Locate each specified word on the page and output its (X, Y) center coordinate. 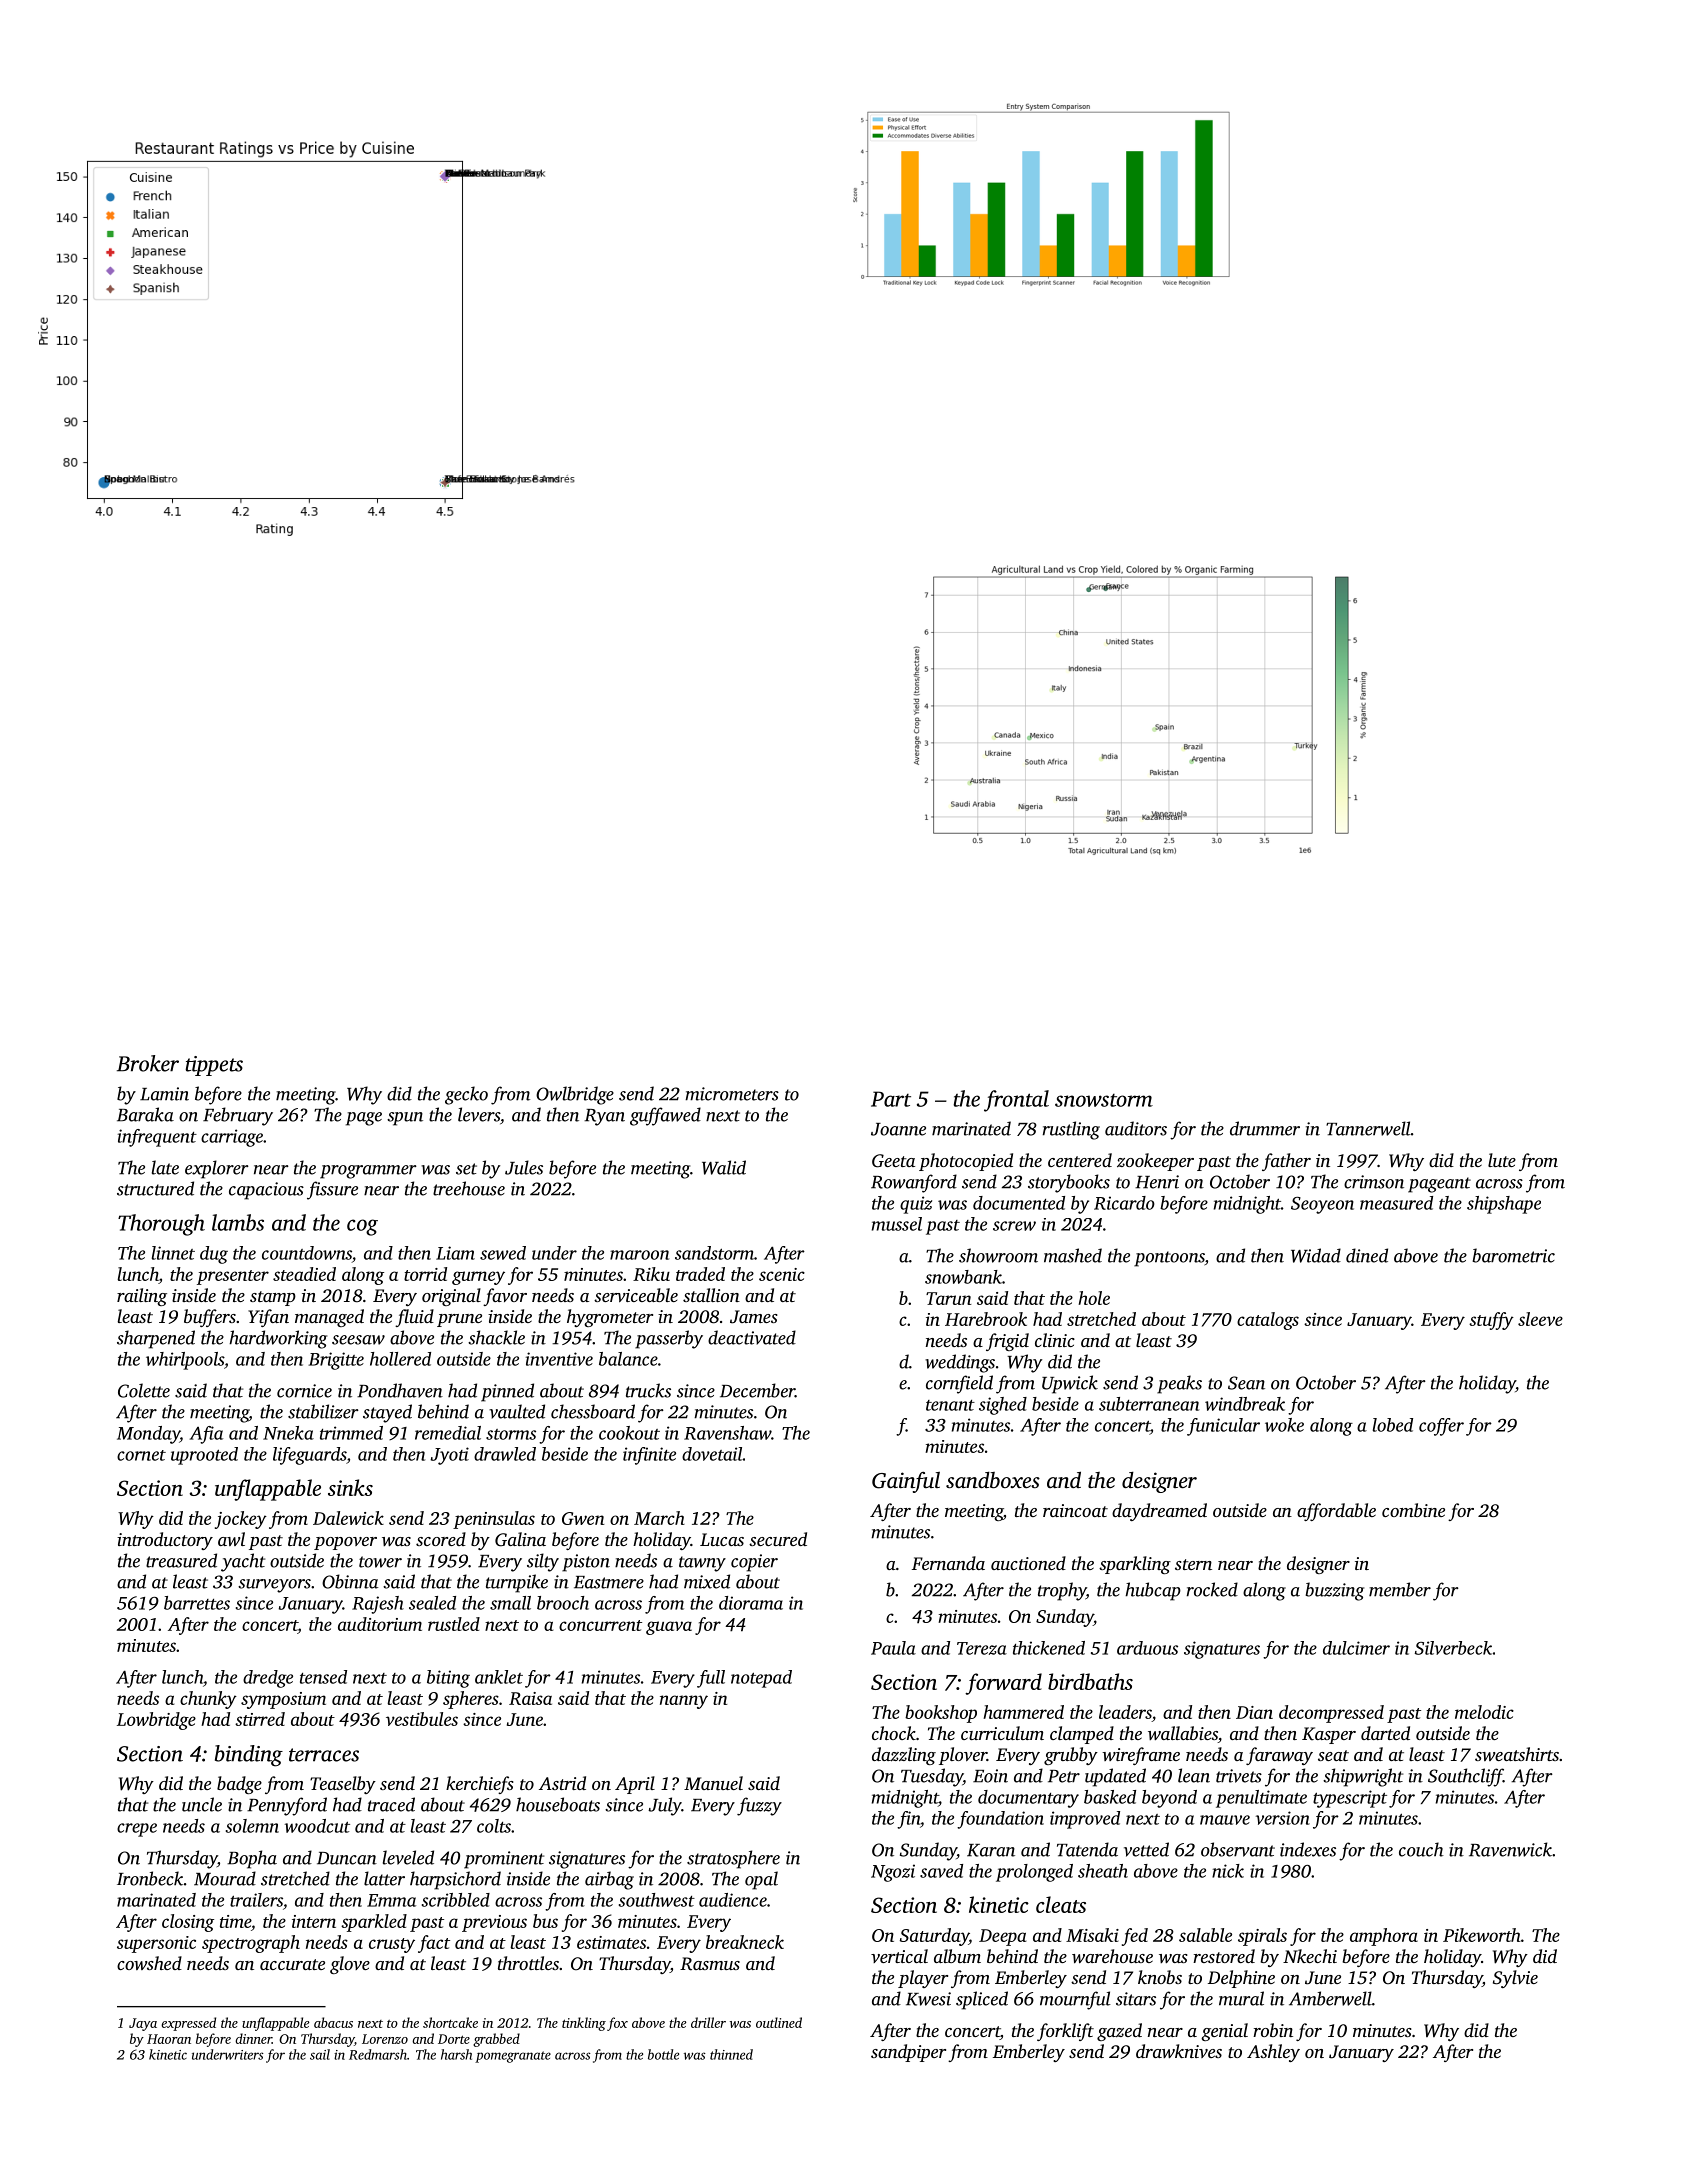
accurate (292, 1964)
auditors (1136, 1128)
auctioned (1028, 1563)
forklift (1065, 2032)
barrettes (197, 1603)
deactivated (752, 1337)
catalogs (1268, 1321)
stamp (273, 1298)
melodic (1484, 1712)
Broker (148, 1063)
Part (891, 1099)
